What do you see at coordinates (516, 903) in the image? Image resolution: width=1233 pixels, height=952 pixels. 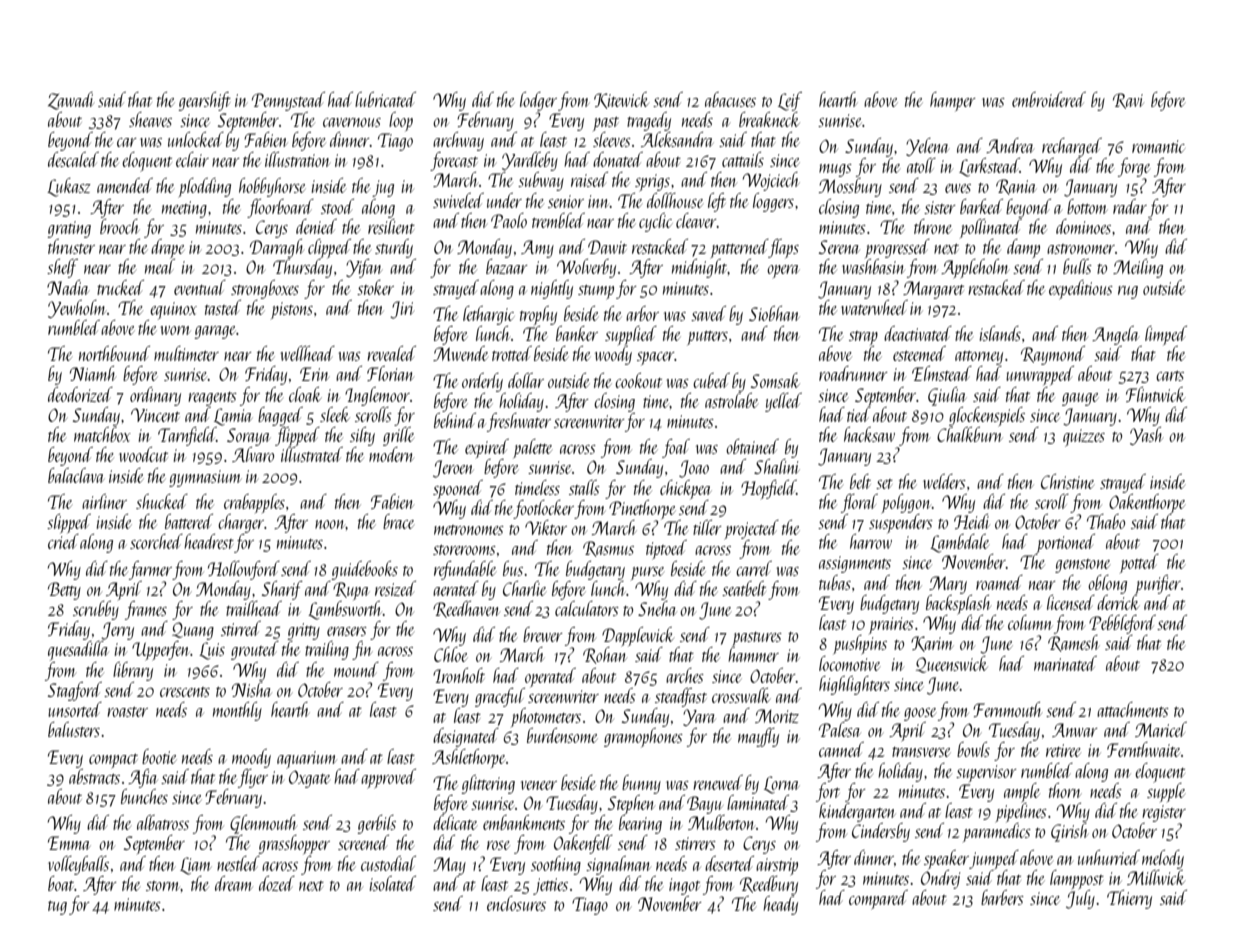 I see `enclosures` at bounding box center [516, 903].
